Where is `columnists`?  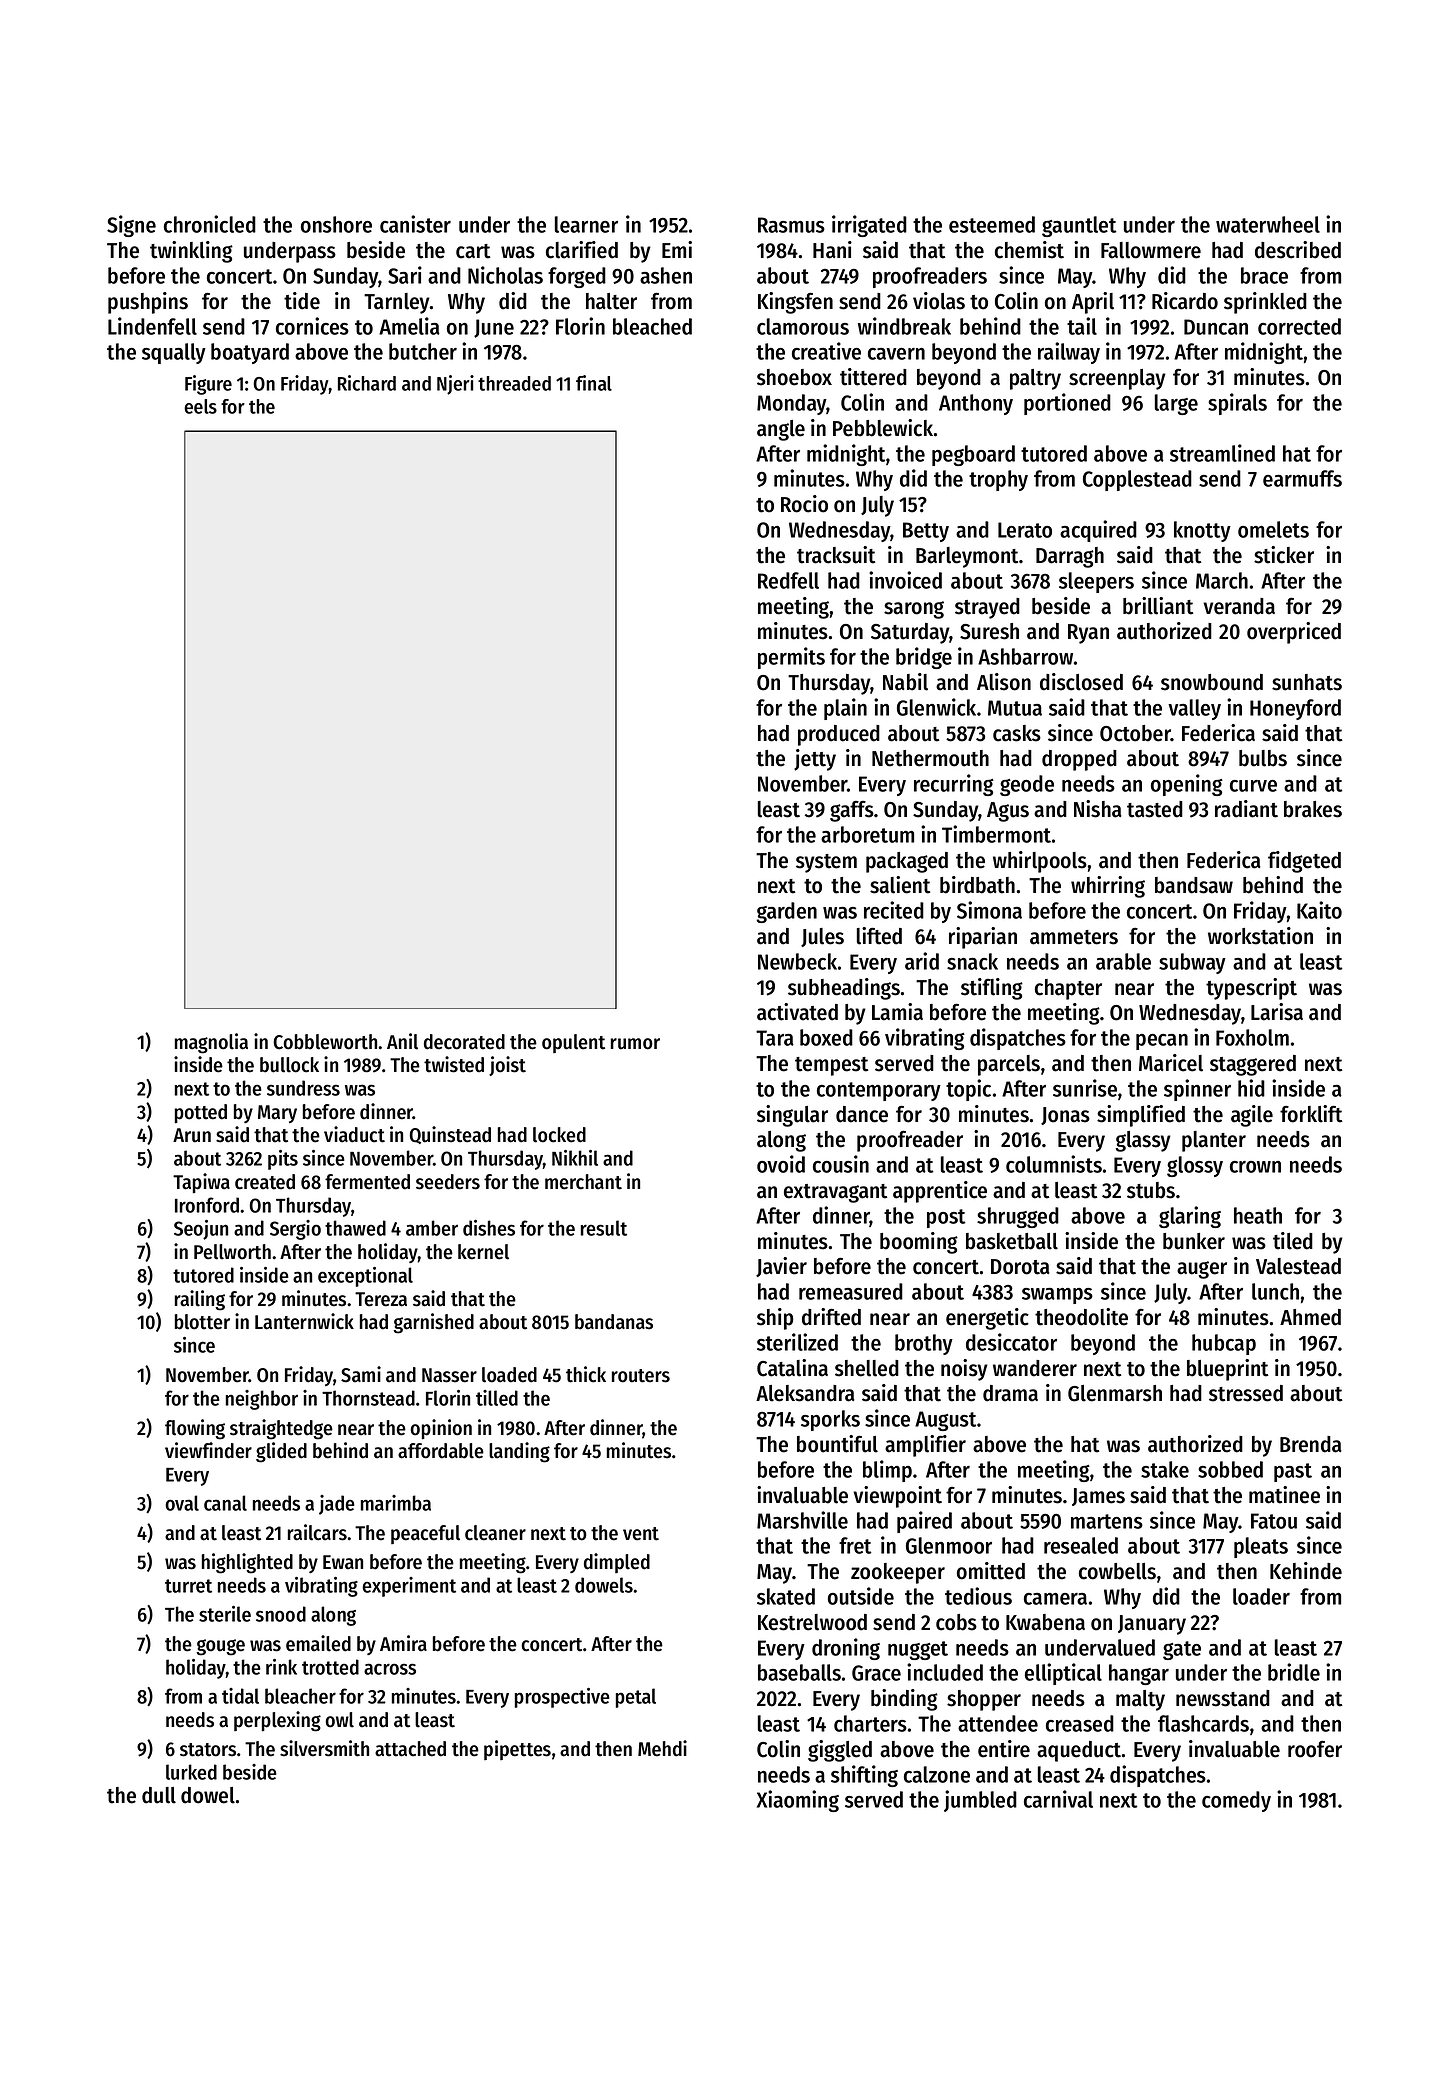 columnists is located at coordinates (1054, 1164).
